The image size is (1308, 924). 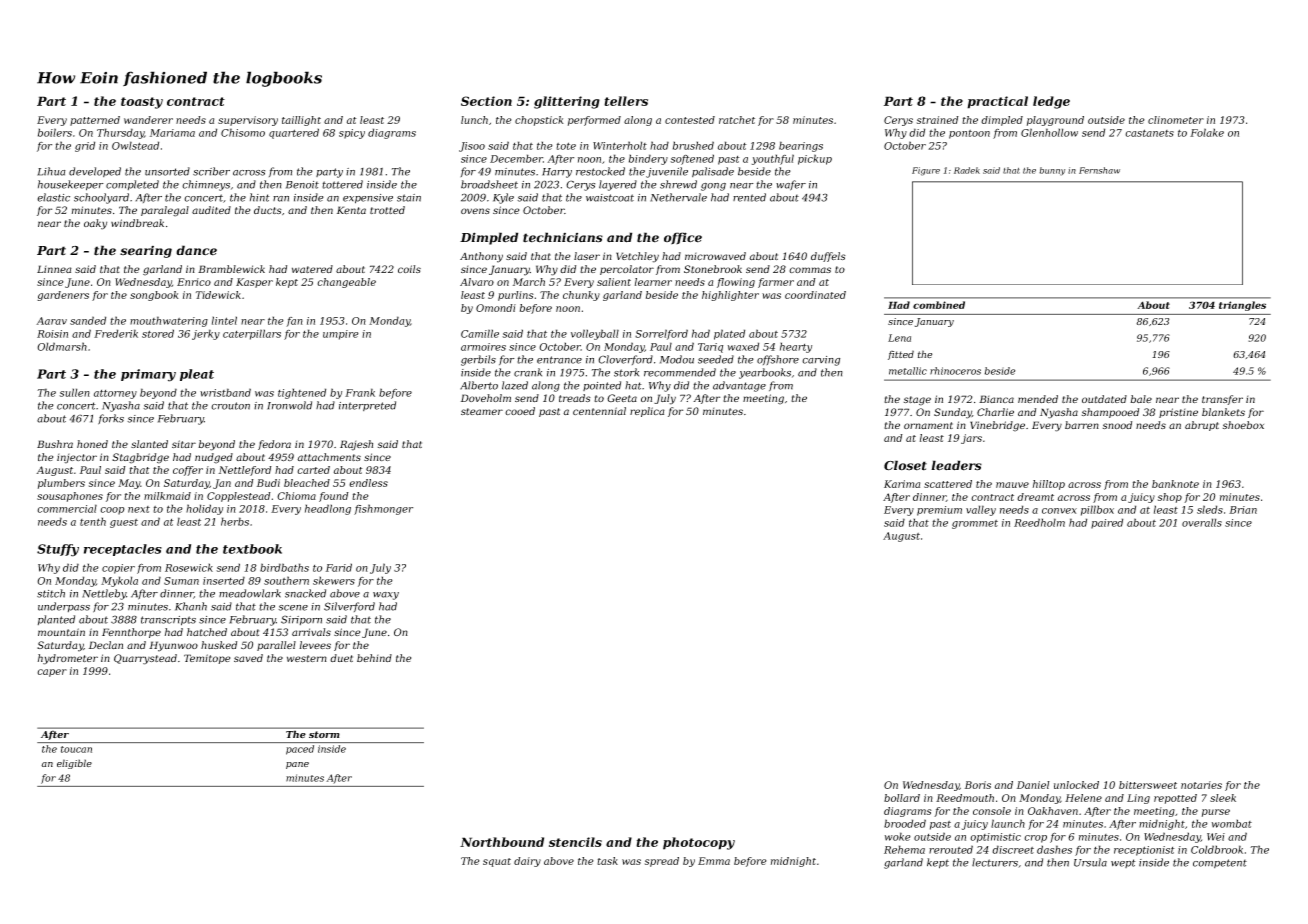 I want to click on sullen, so click(x=74, y=392).
